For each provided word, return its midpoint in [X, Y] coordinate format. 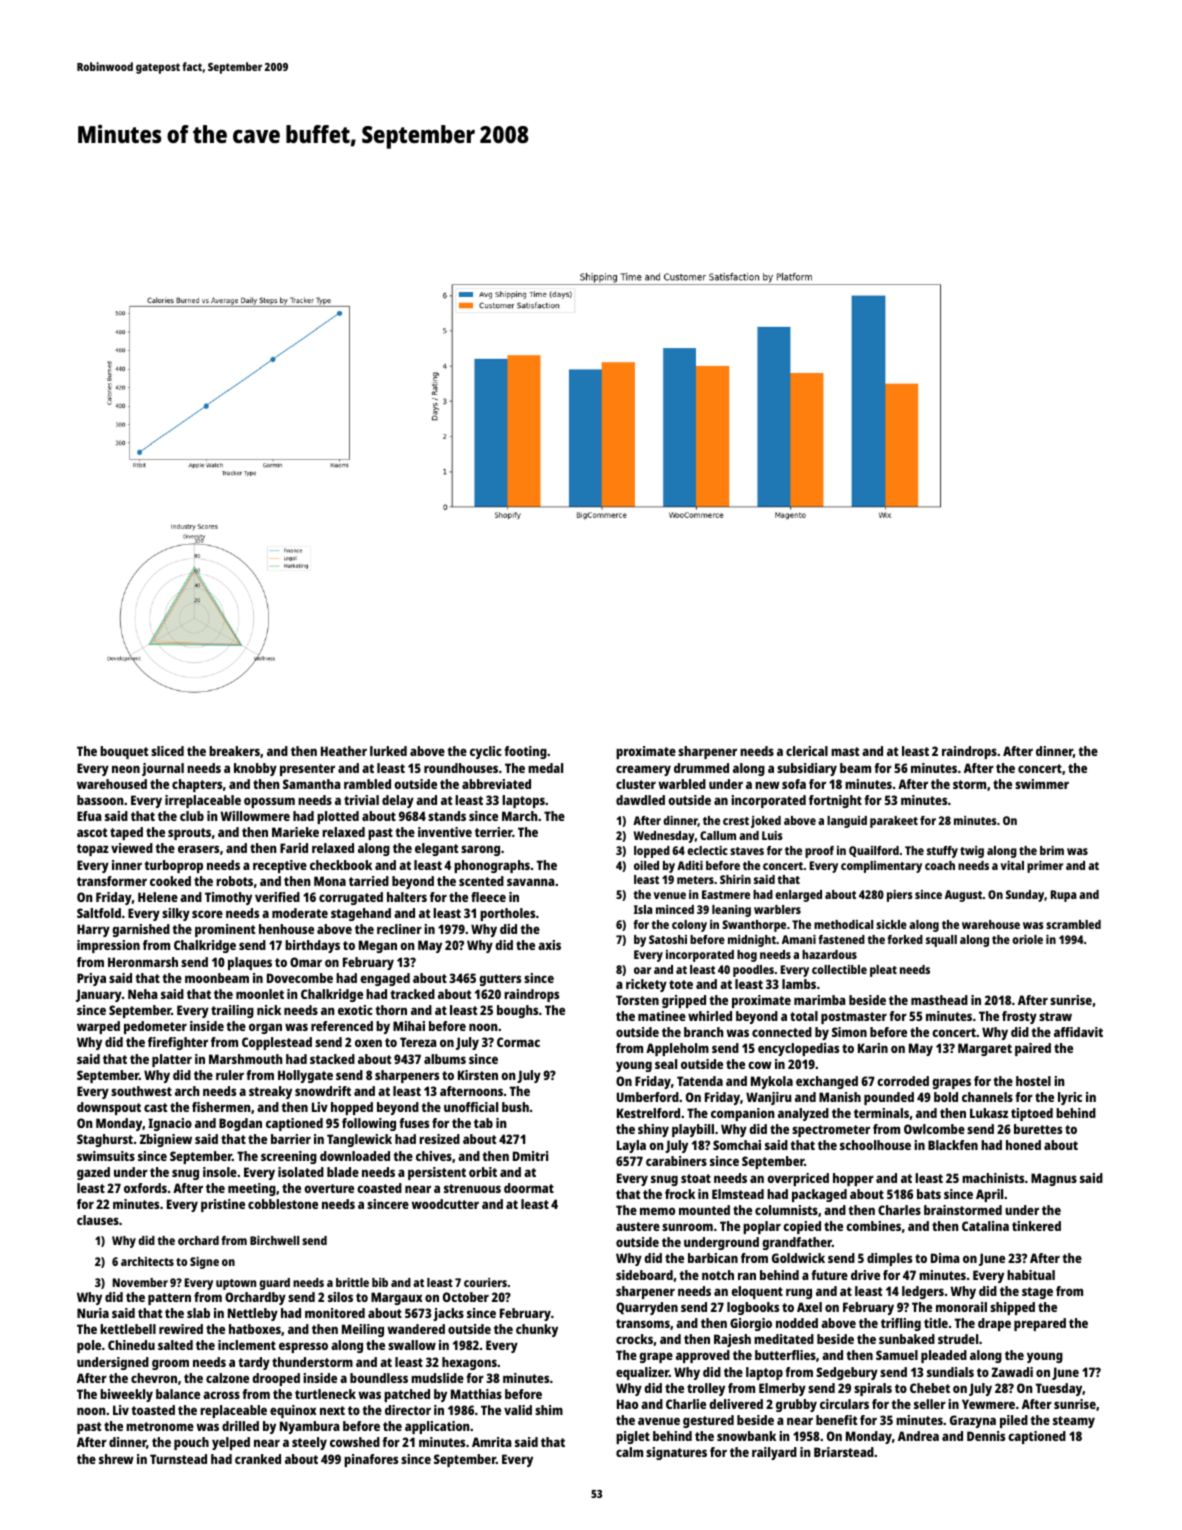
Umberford [648, 1097]
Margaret [985, 1049]
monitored [335, 1313]
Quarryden [647, 1308]
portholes [507, 914]
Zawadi [1012, 1372]
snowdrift [323, 1091]
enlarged [798, 896]
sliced [167, 751]
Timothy [228, 898]
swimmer [1042, 784]
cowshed [355, 1442]
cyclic [486, 752]
